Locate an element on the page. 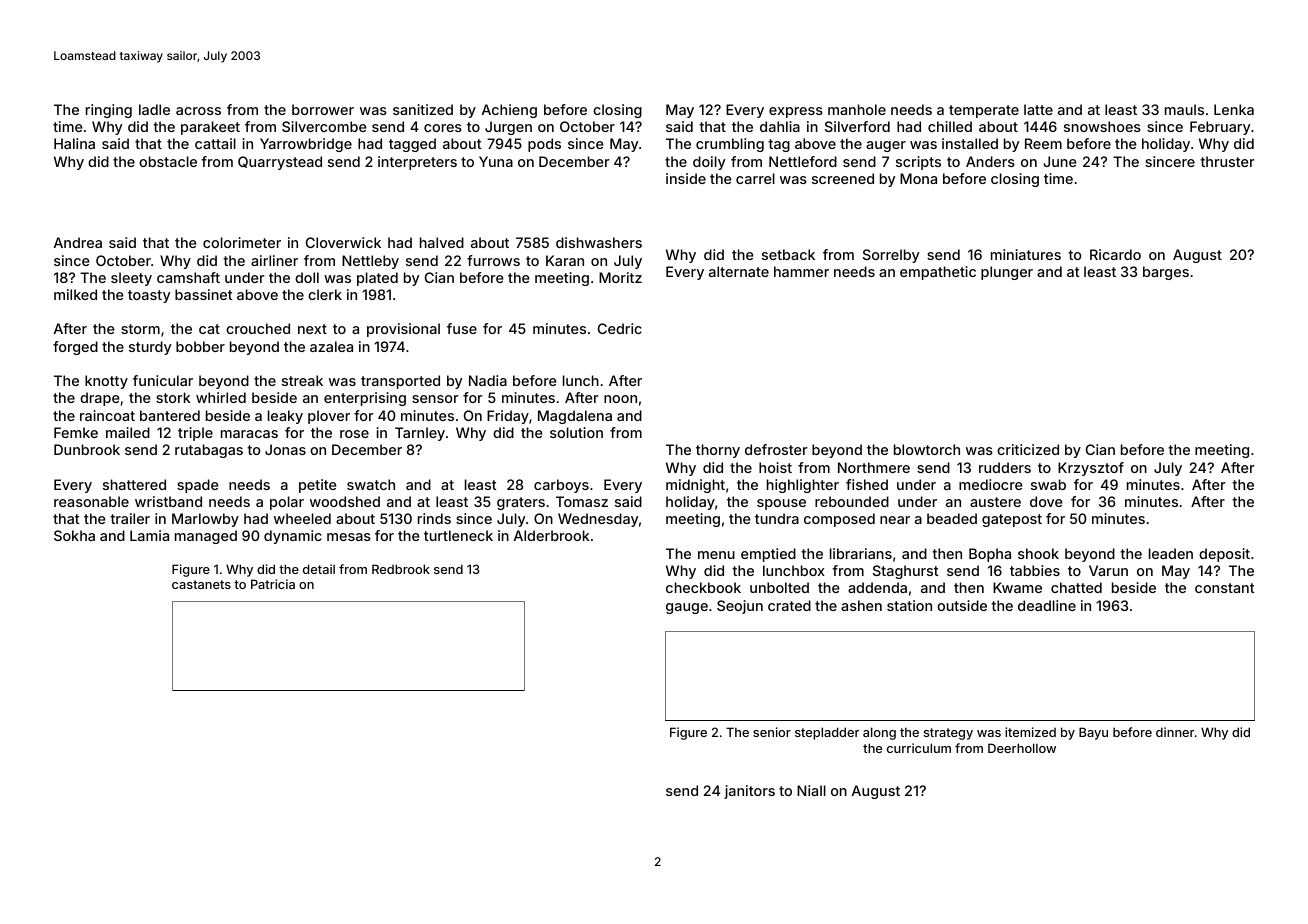 The image size is (1308, 924). Patricia is located at coordinates (273, 584).
